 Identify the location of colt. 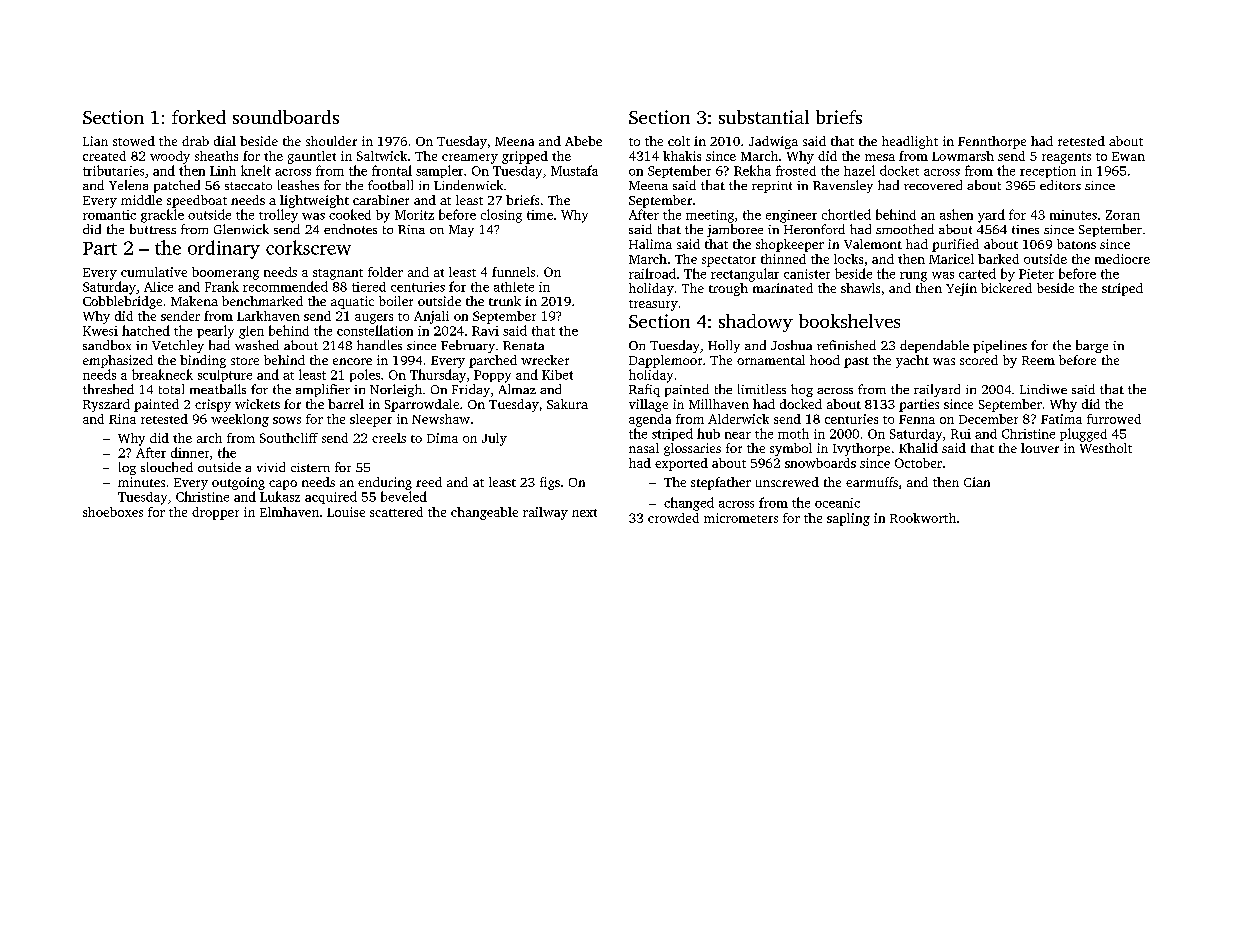
(679, 141).
